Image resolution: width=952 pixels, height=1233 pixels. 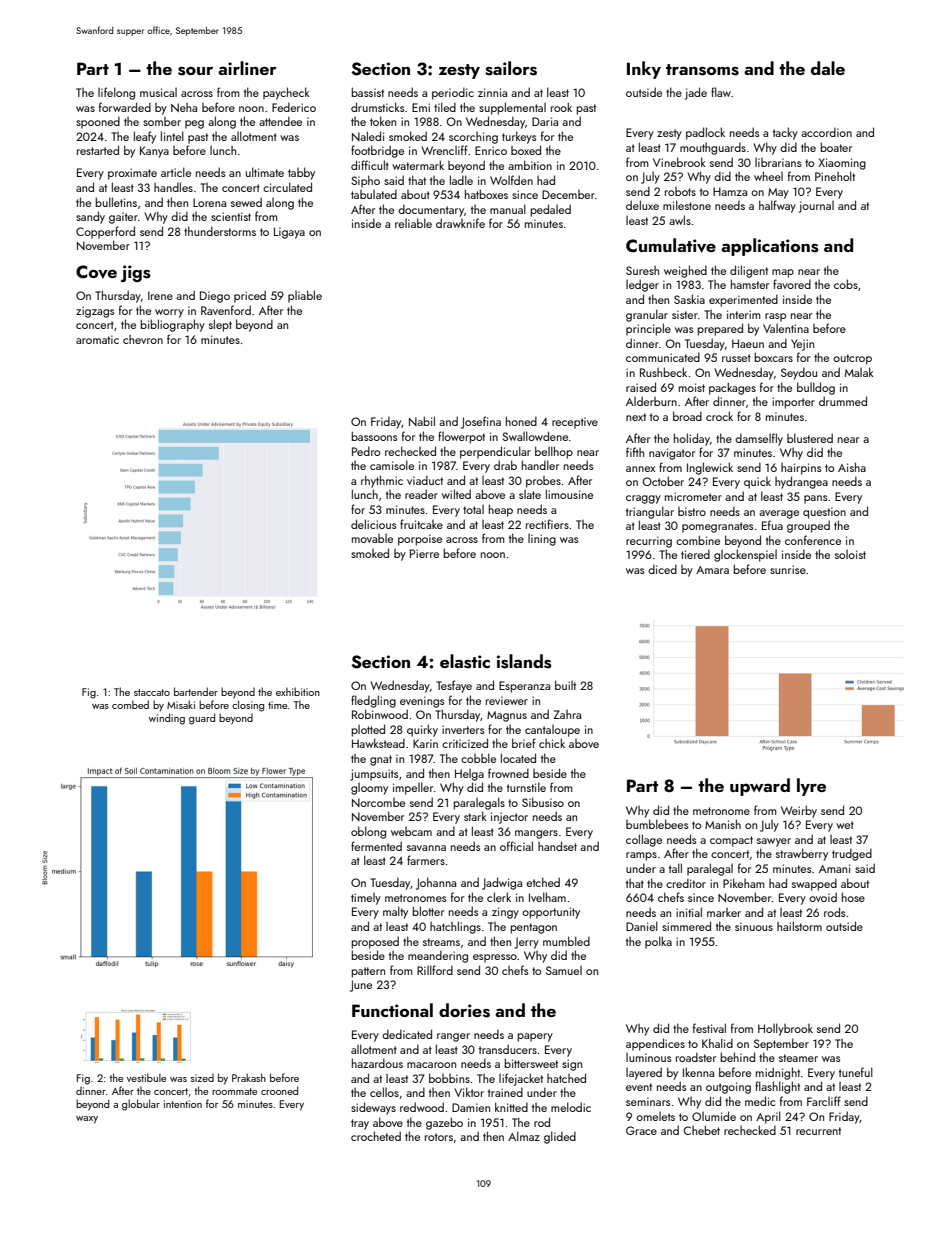 I want to click on slept, so click(x=220, y=325).
